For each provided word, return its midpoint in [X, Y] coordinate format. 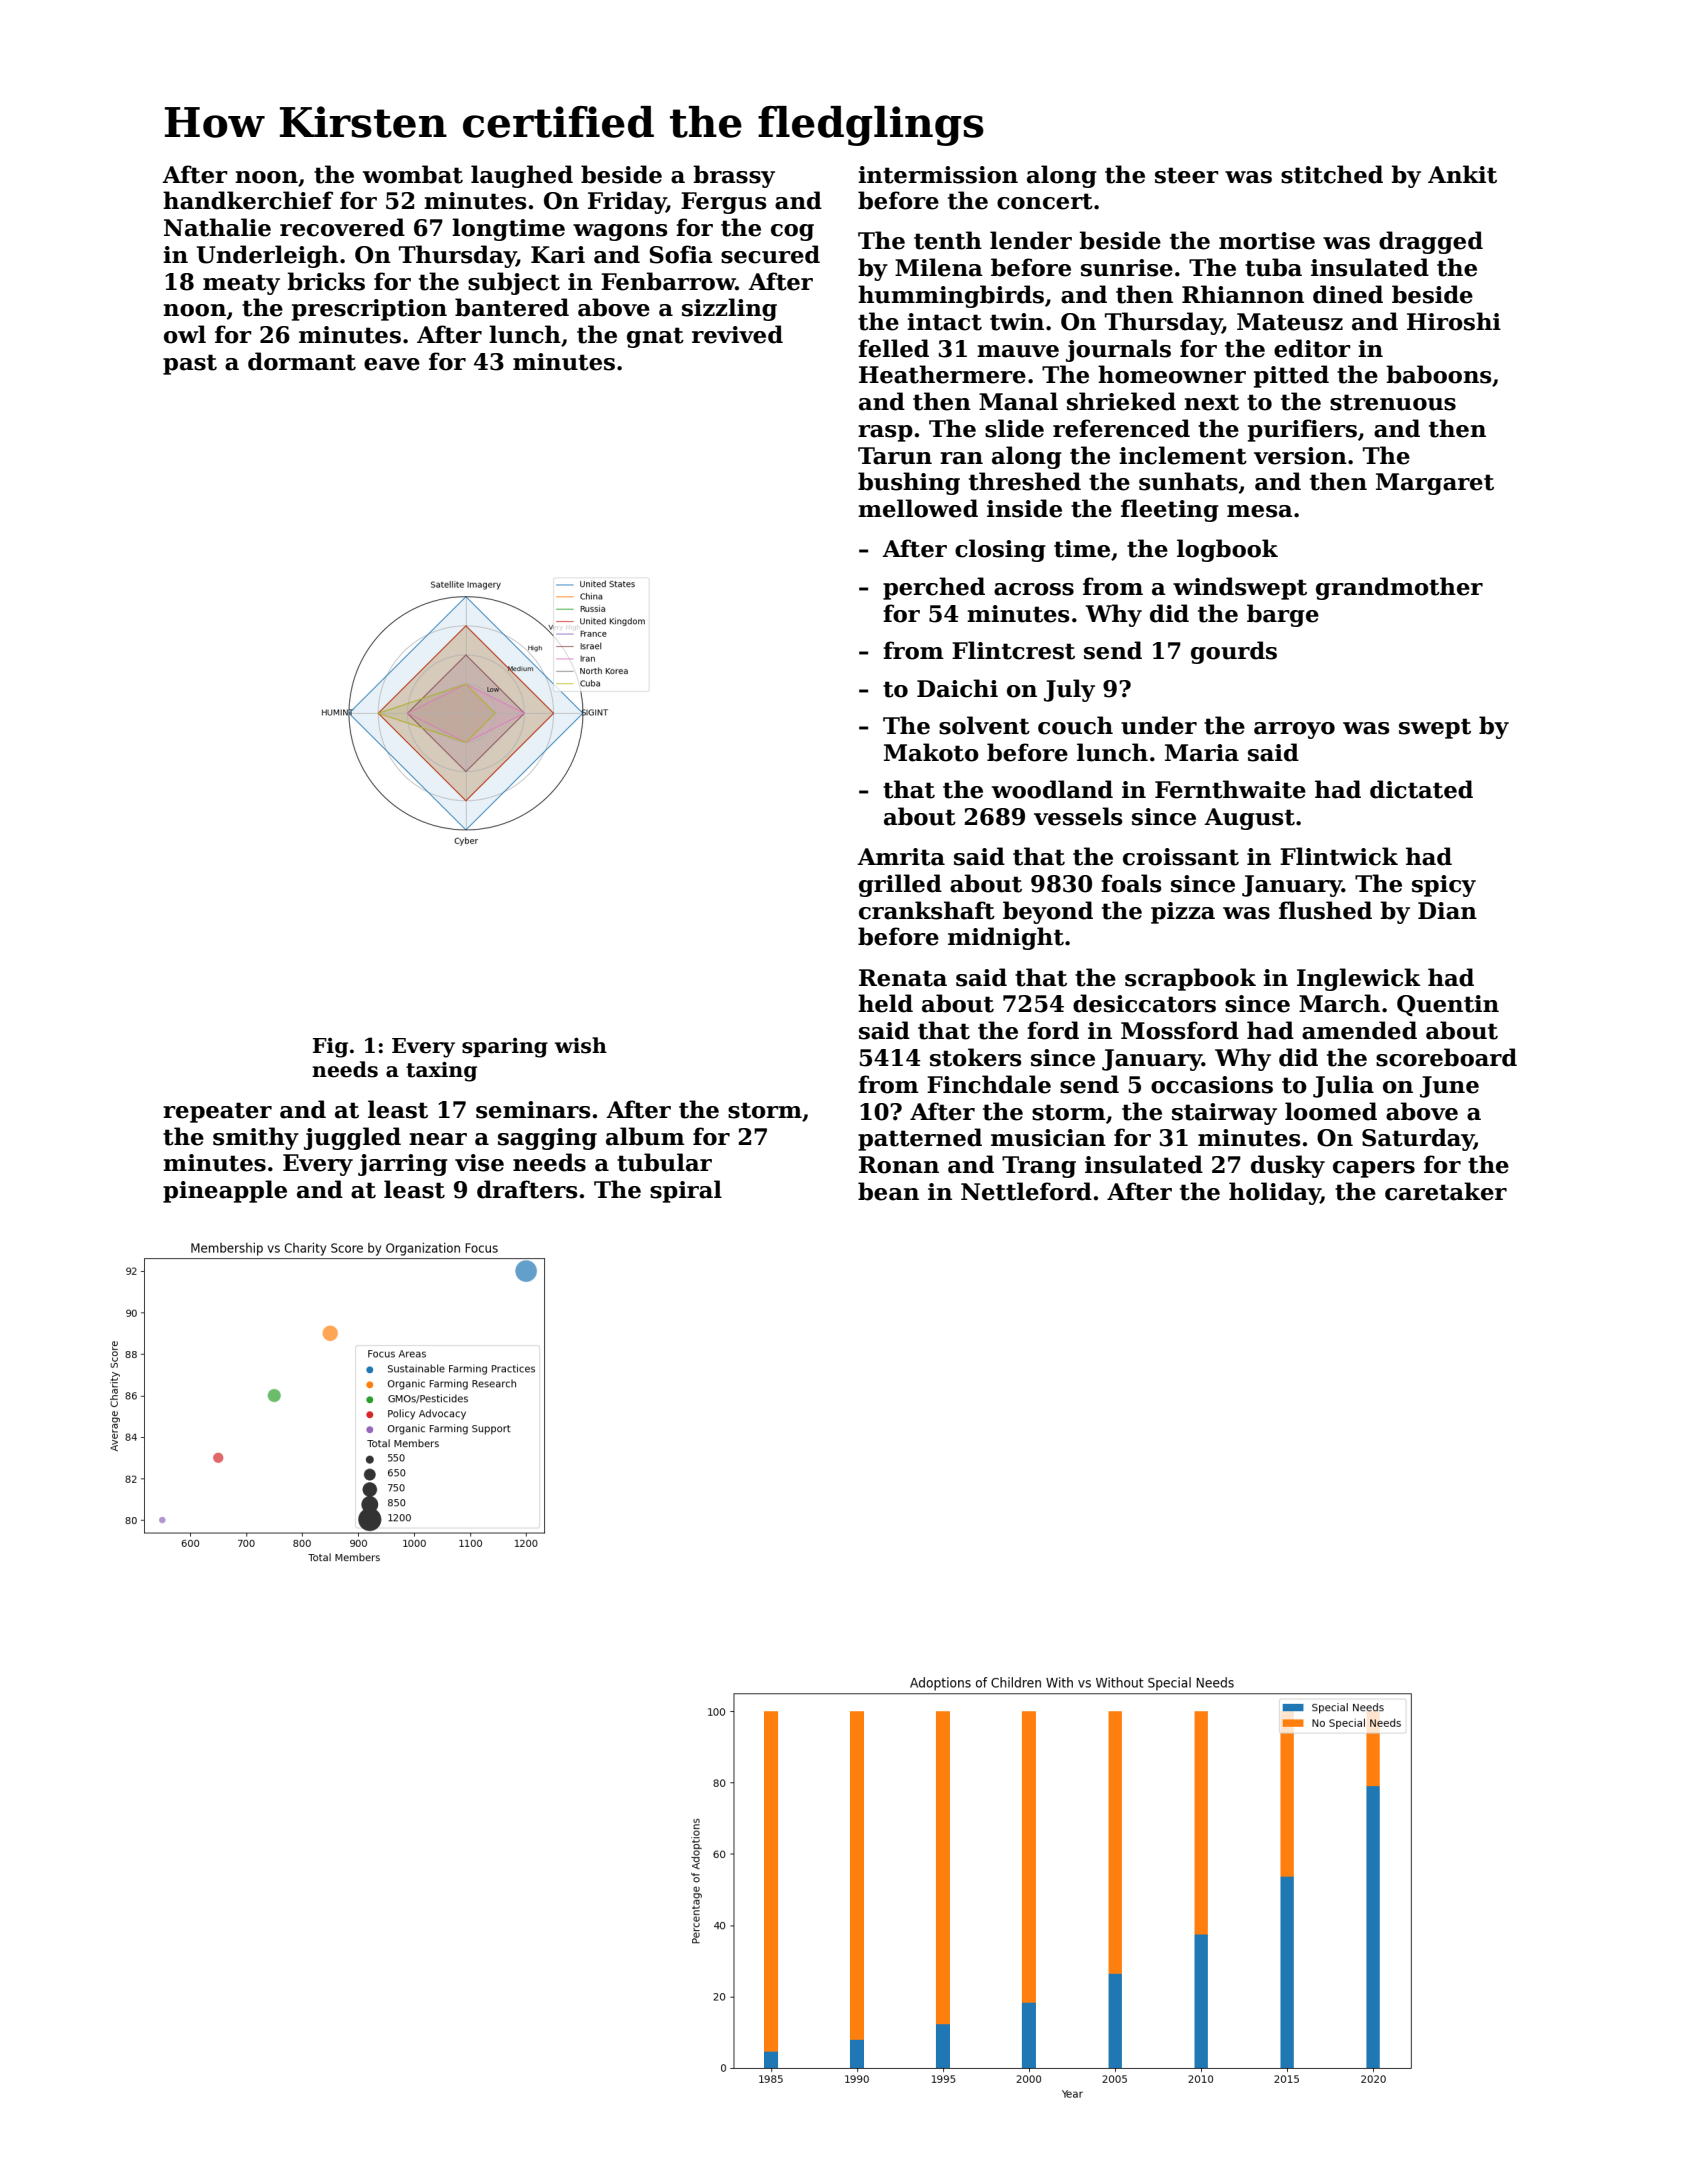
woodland [1052, 789]
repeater [217, 1112]
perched [934, 588]
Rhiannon [1243, 294]
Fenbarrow [668, 281]
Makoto [931, 752]
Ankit [1462, 174]
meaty [241, 284]
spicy [1444, 886]
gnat [655, 337]
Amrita [901, 857]
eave [392, 364]
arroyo [1294, 730]
